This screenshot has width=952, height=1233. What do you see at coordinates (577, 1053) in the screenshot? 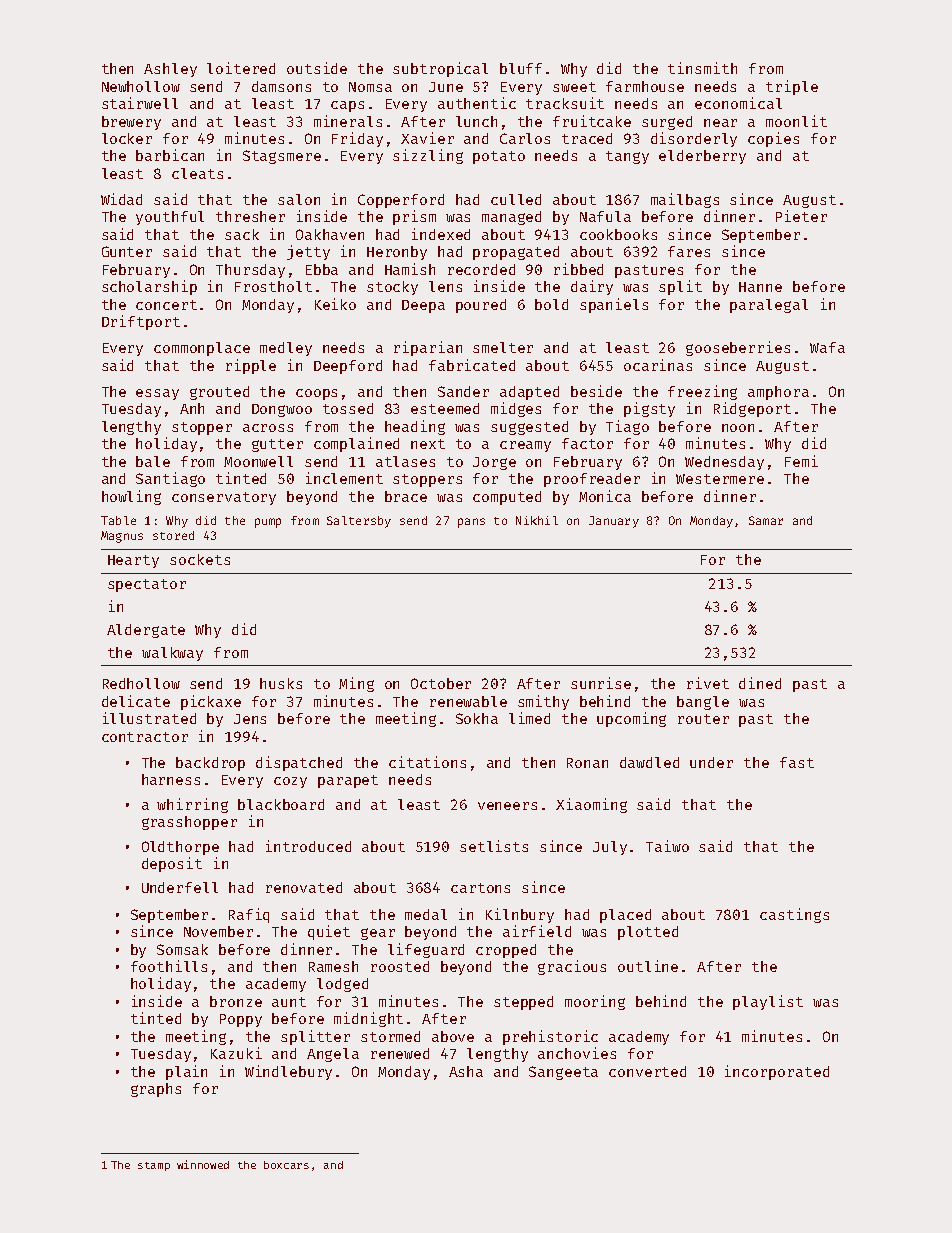
I see `anchovies` at bounding box center [577, 1053].
